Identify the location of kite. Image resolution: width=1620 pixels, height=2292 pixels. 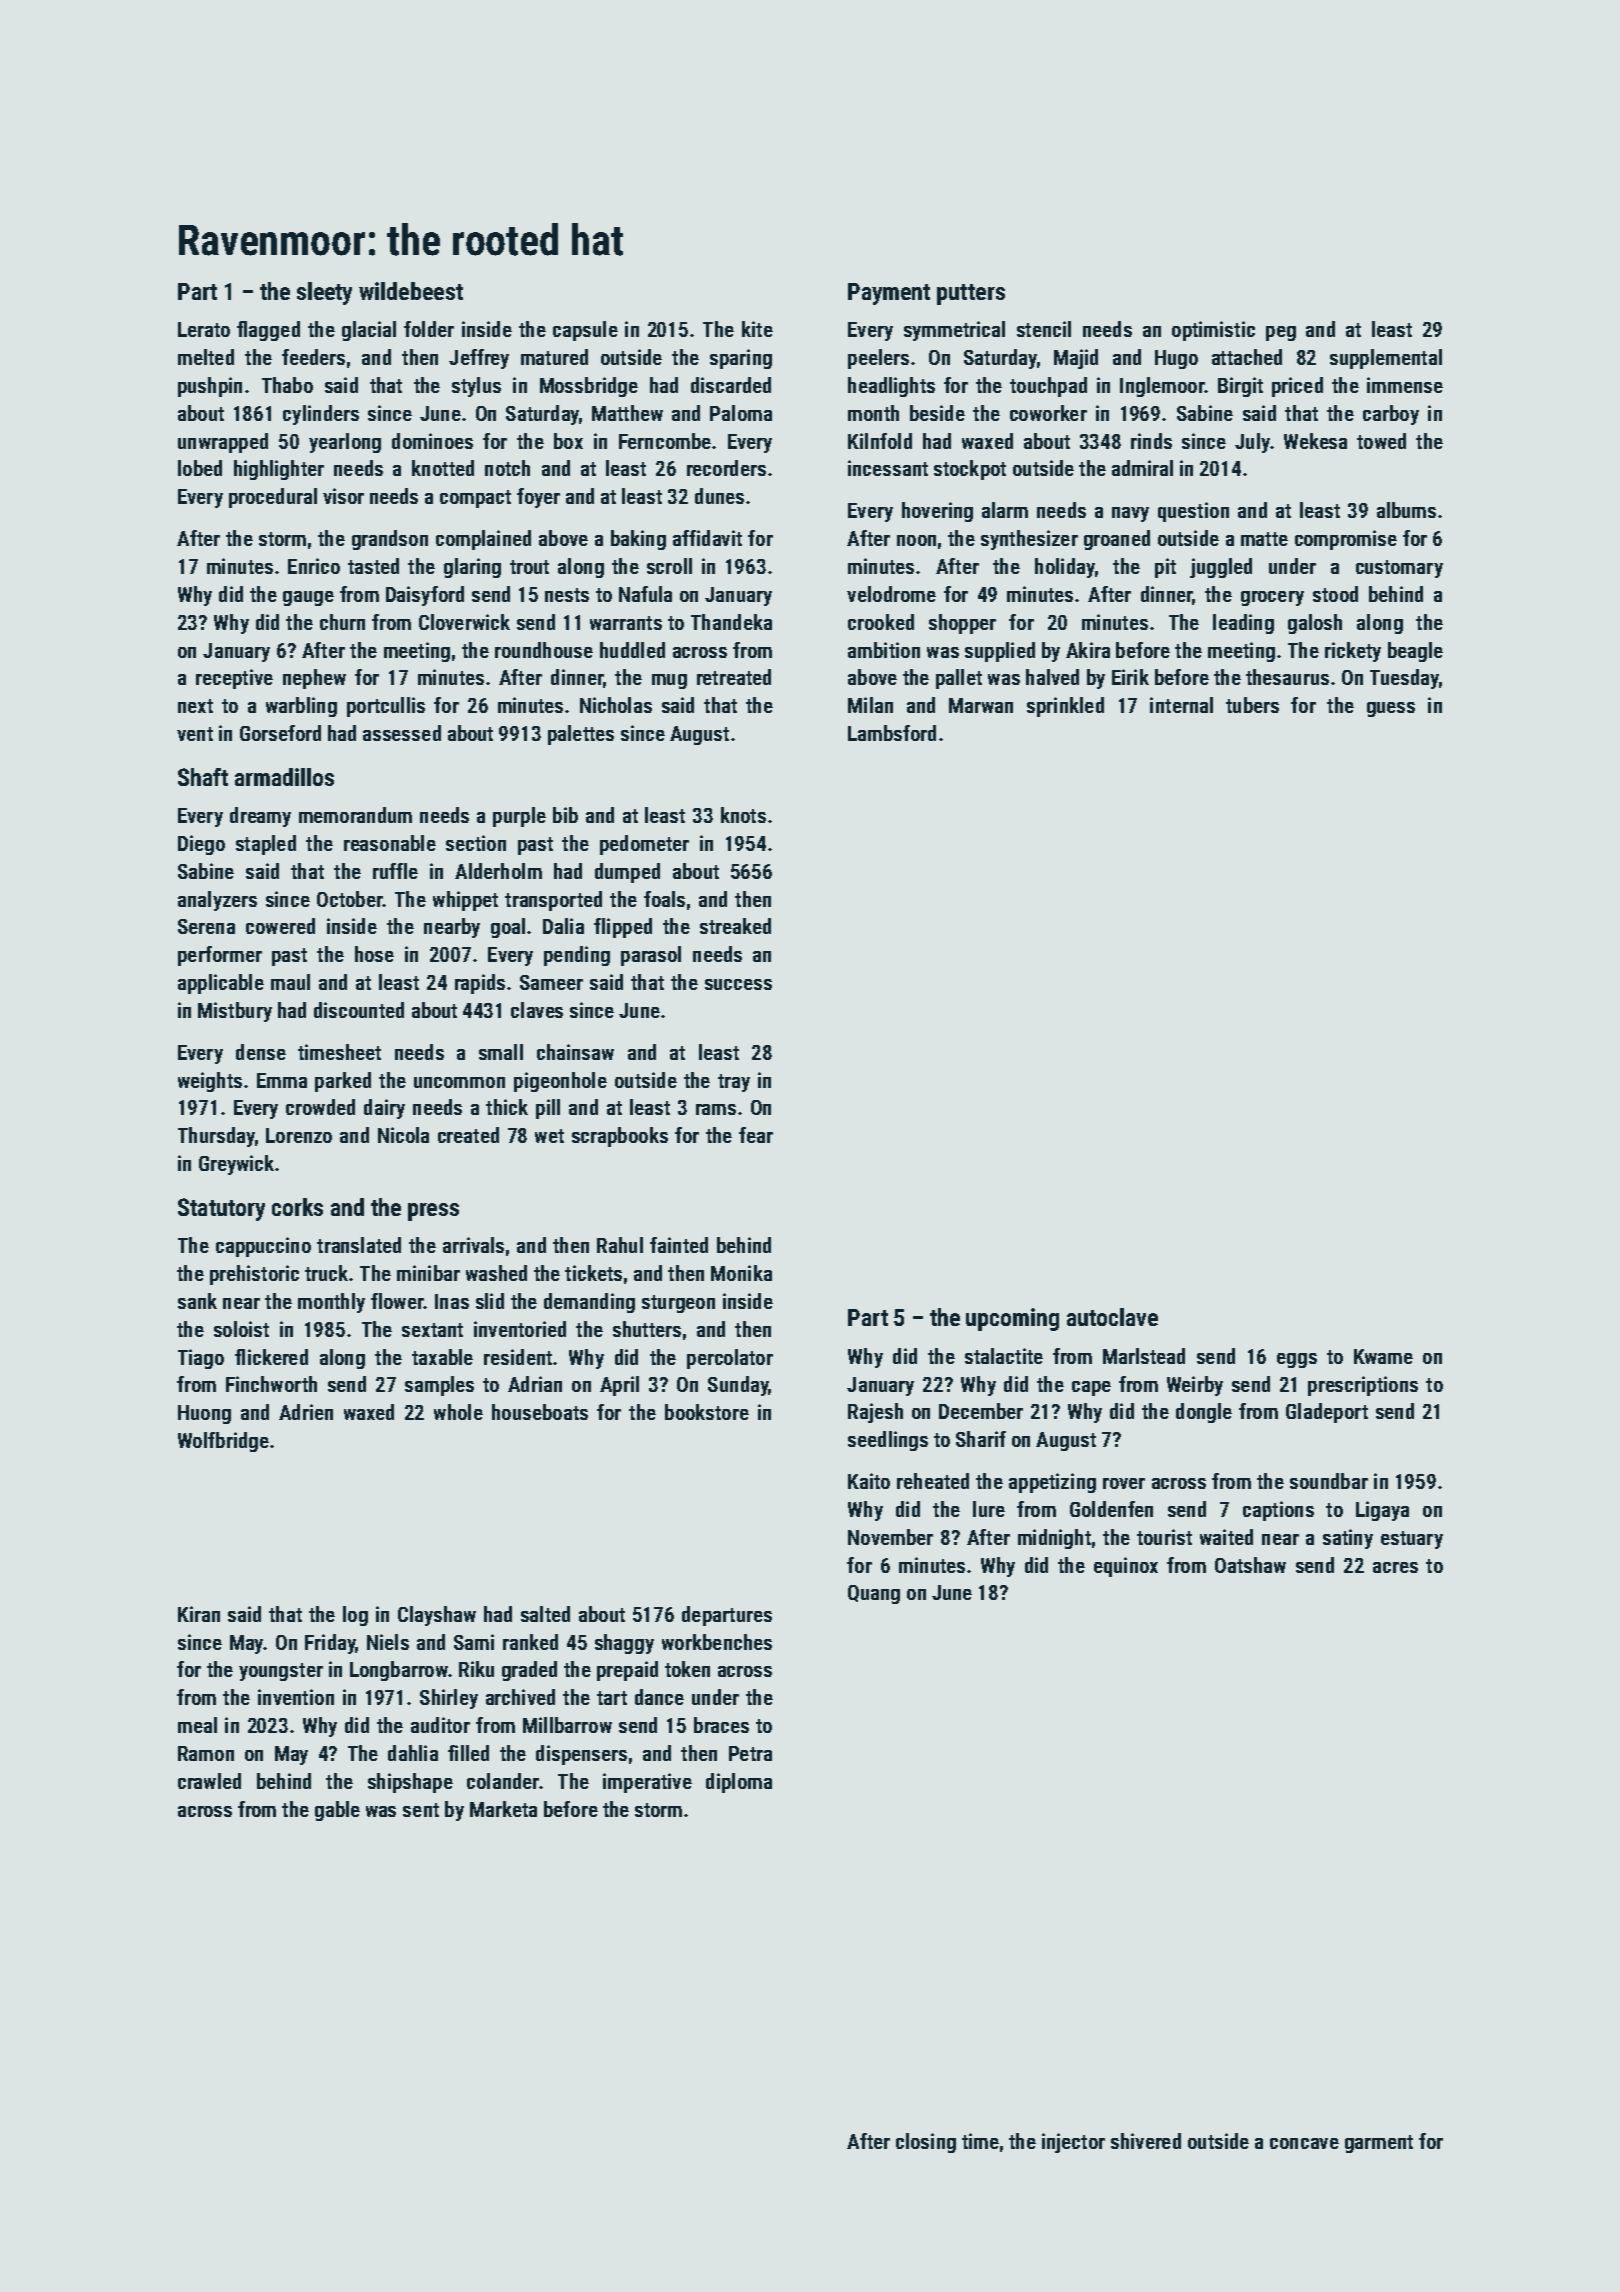
(757, 329).
